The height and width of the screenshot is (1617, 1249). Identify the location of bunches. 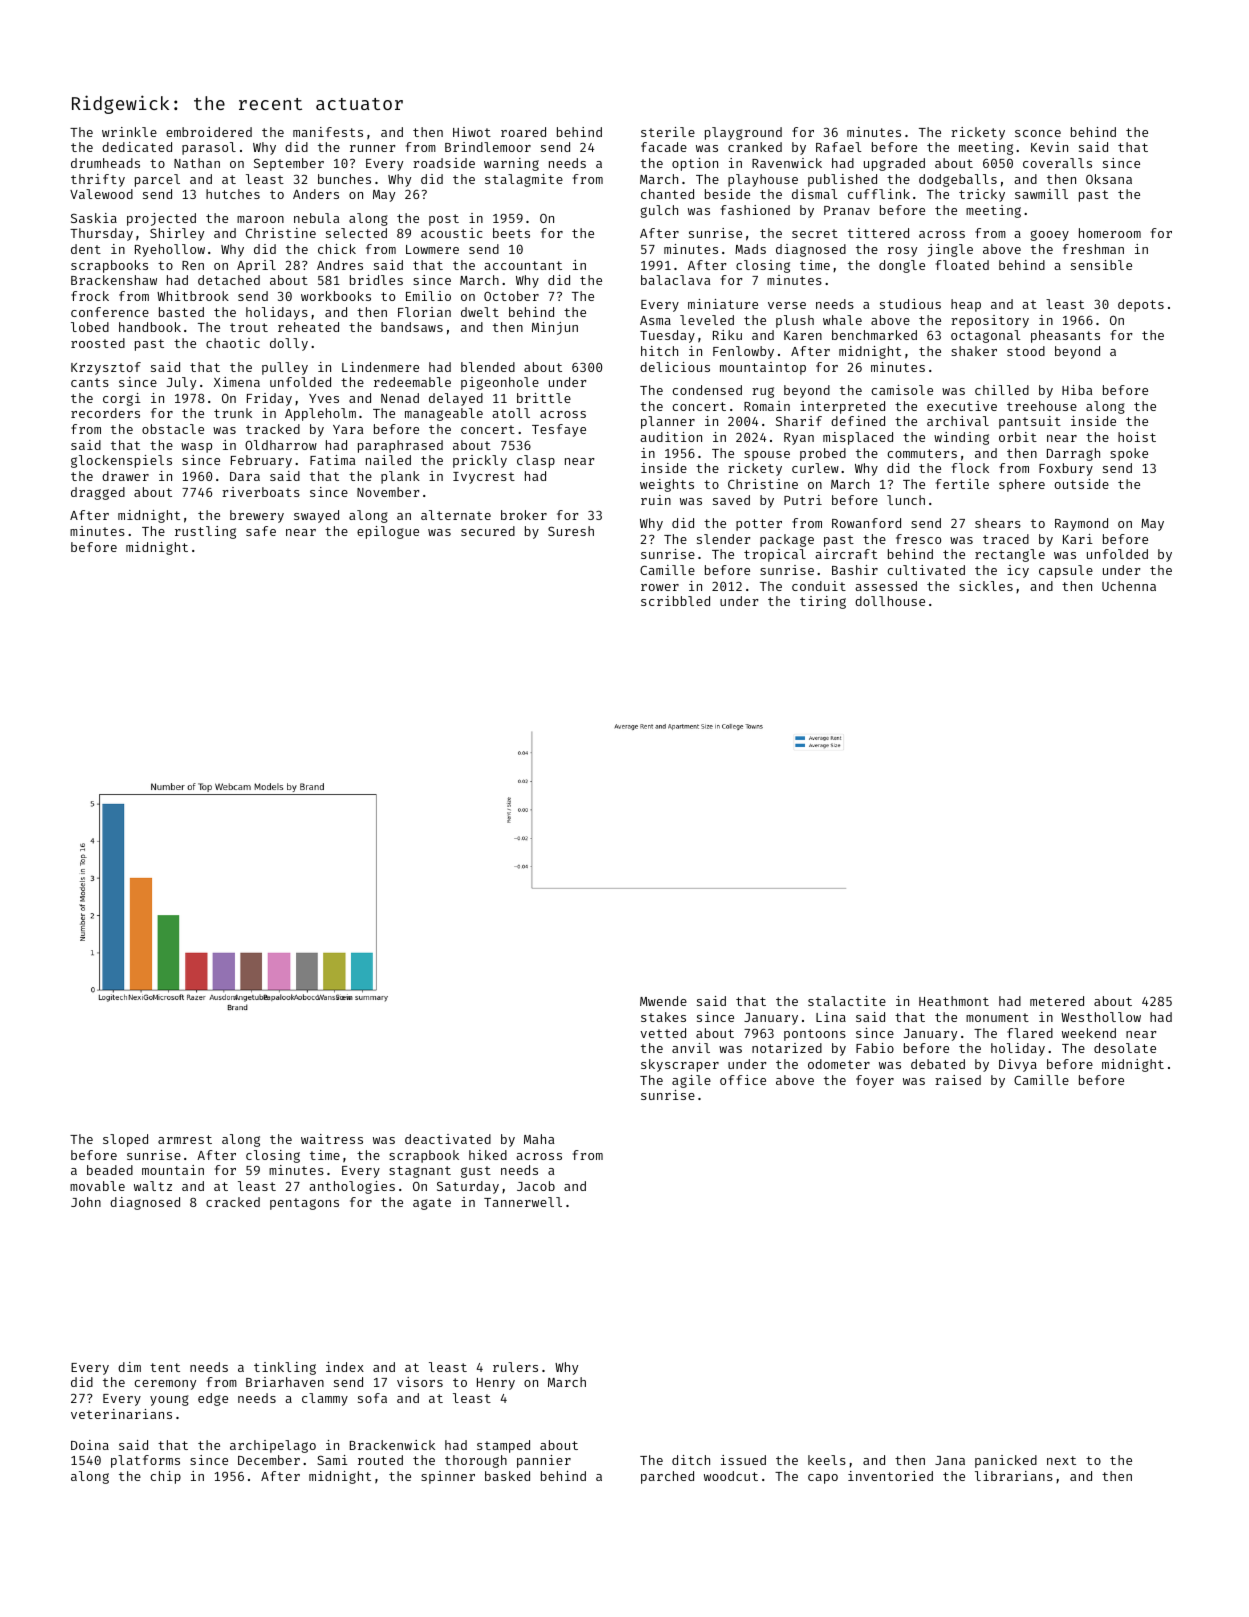
(344, 179).
